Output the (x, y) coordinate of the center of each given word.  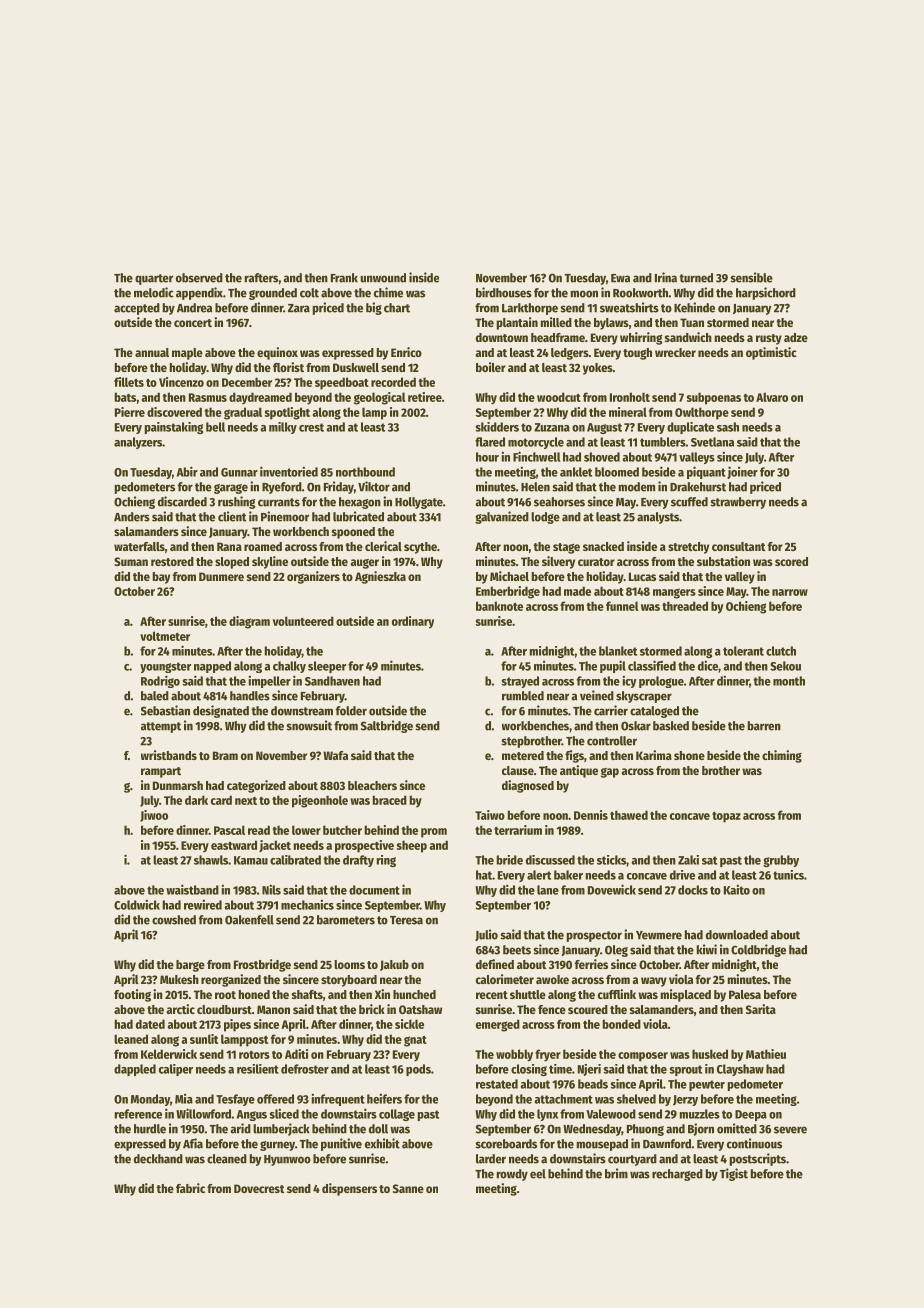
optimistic (771, 353)
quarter (154, 279)
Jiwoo (154, 816)
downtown (502, 337)
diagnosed (528, 786)
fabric (190, 1188)
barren (764, 726)
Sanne (408, 1188)
